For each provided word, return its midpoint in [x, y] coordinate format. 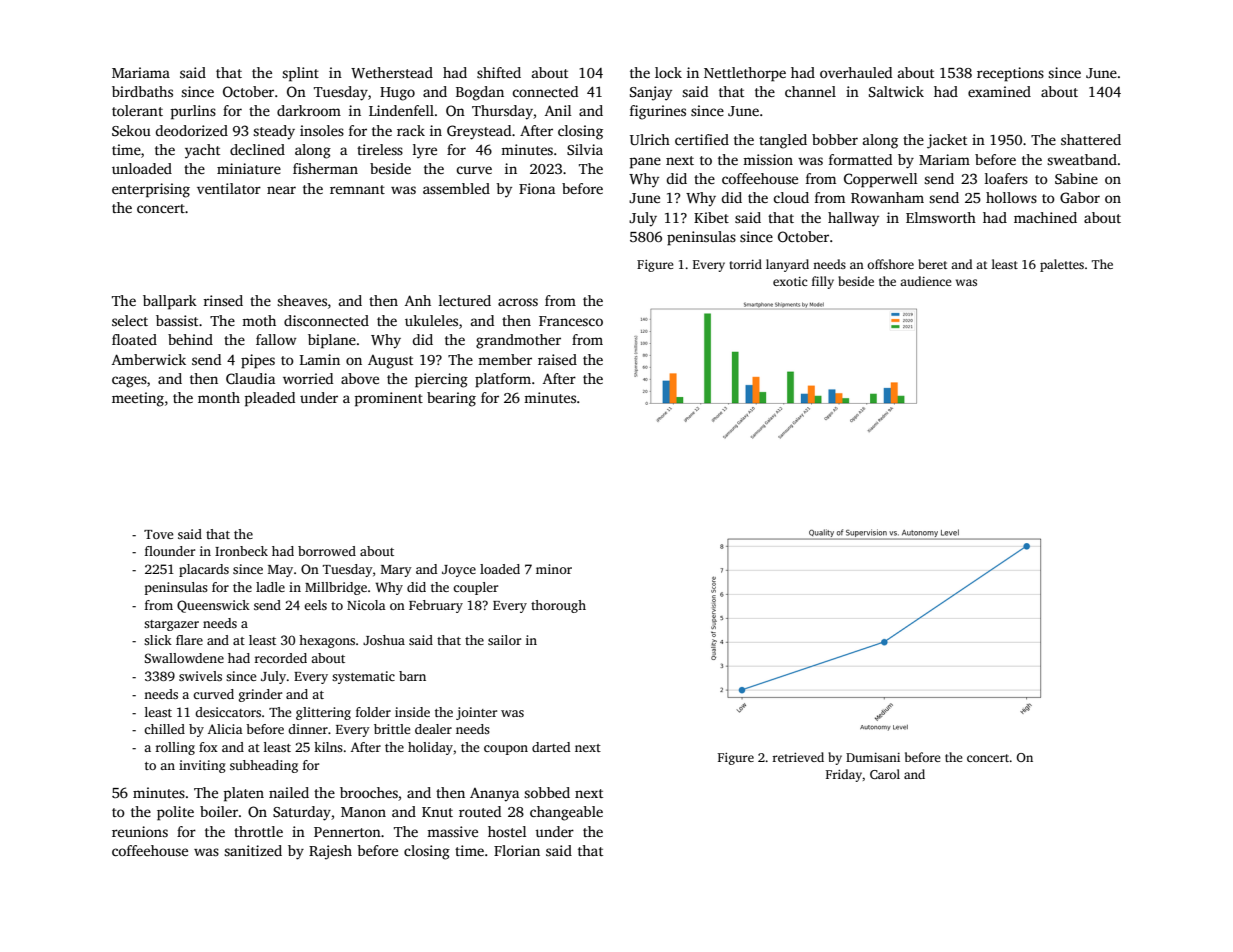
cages [129, 382]
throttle [258, 831]
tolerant [137, 110]
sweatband [1082, 159]
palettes [1062, 265]
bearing [451, 399]
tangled [783, 141]
